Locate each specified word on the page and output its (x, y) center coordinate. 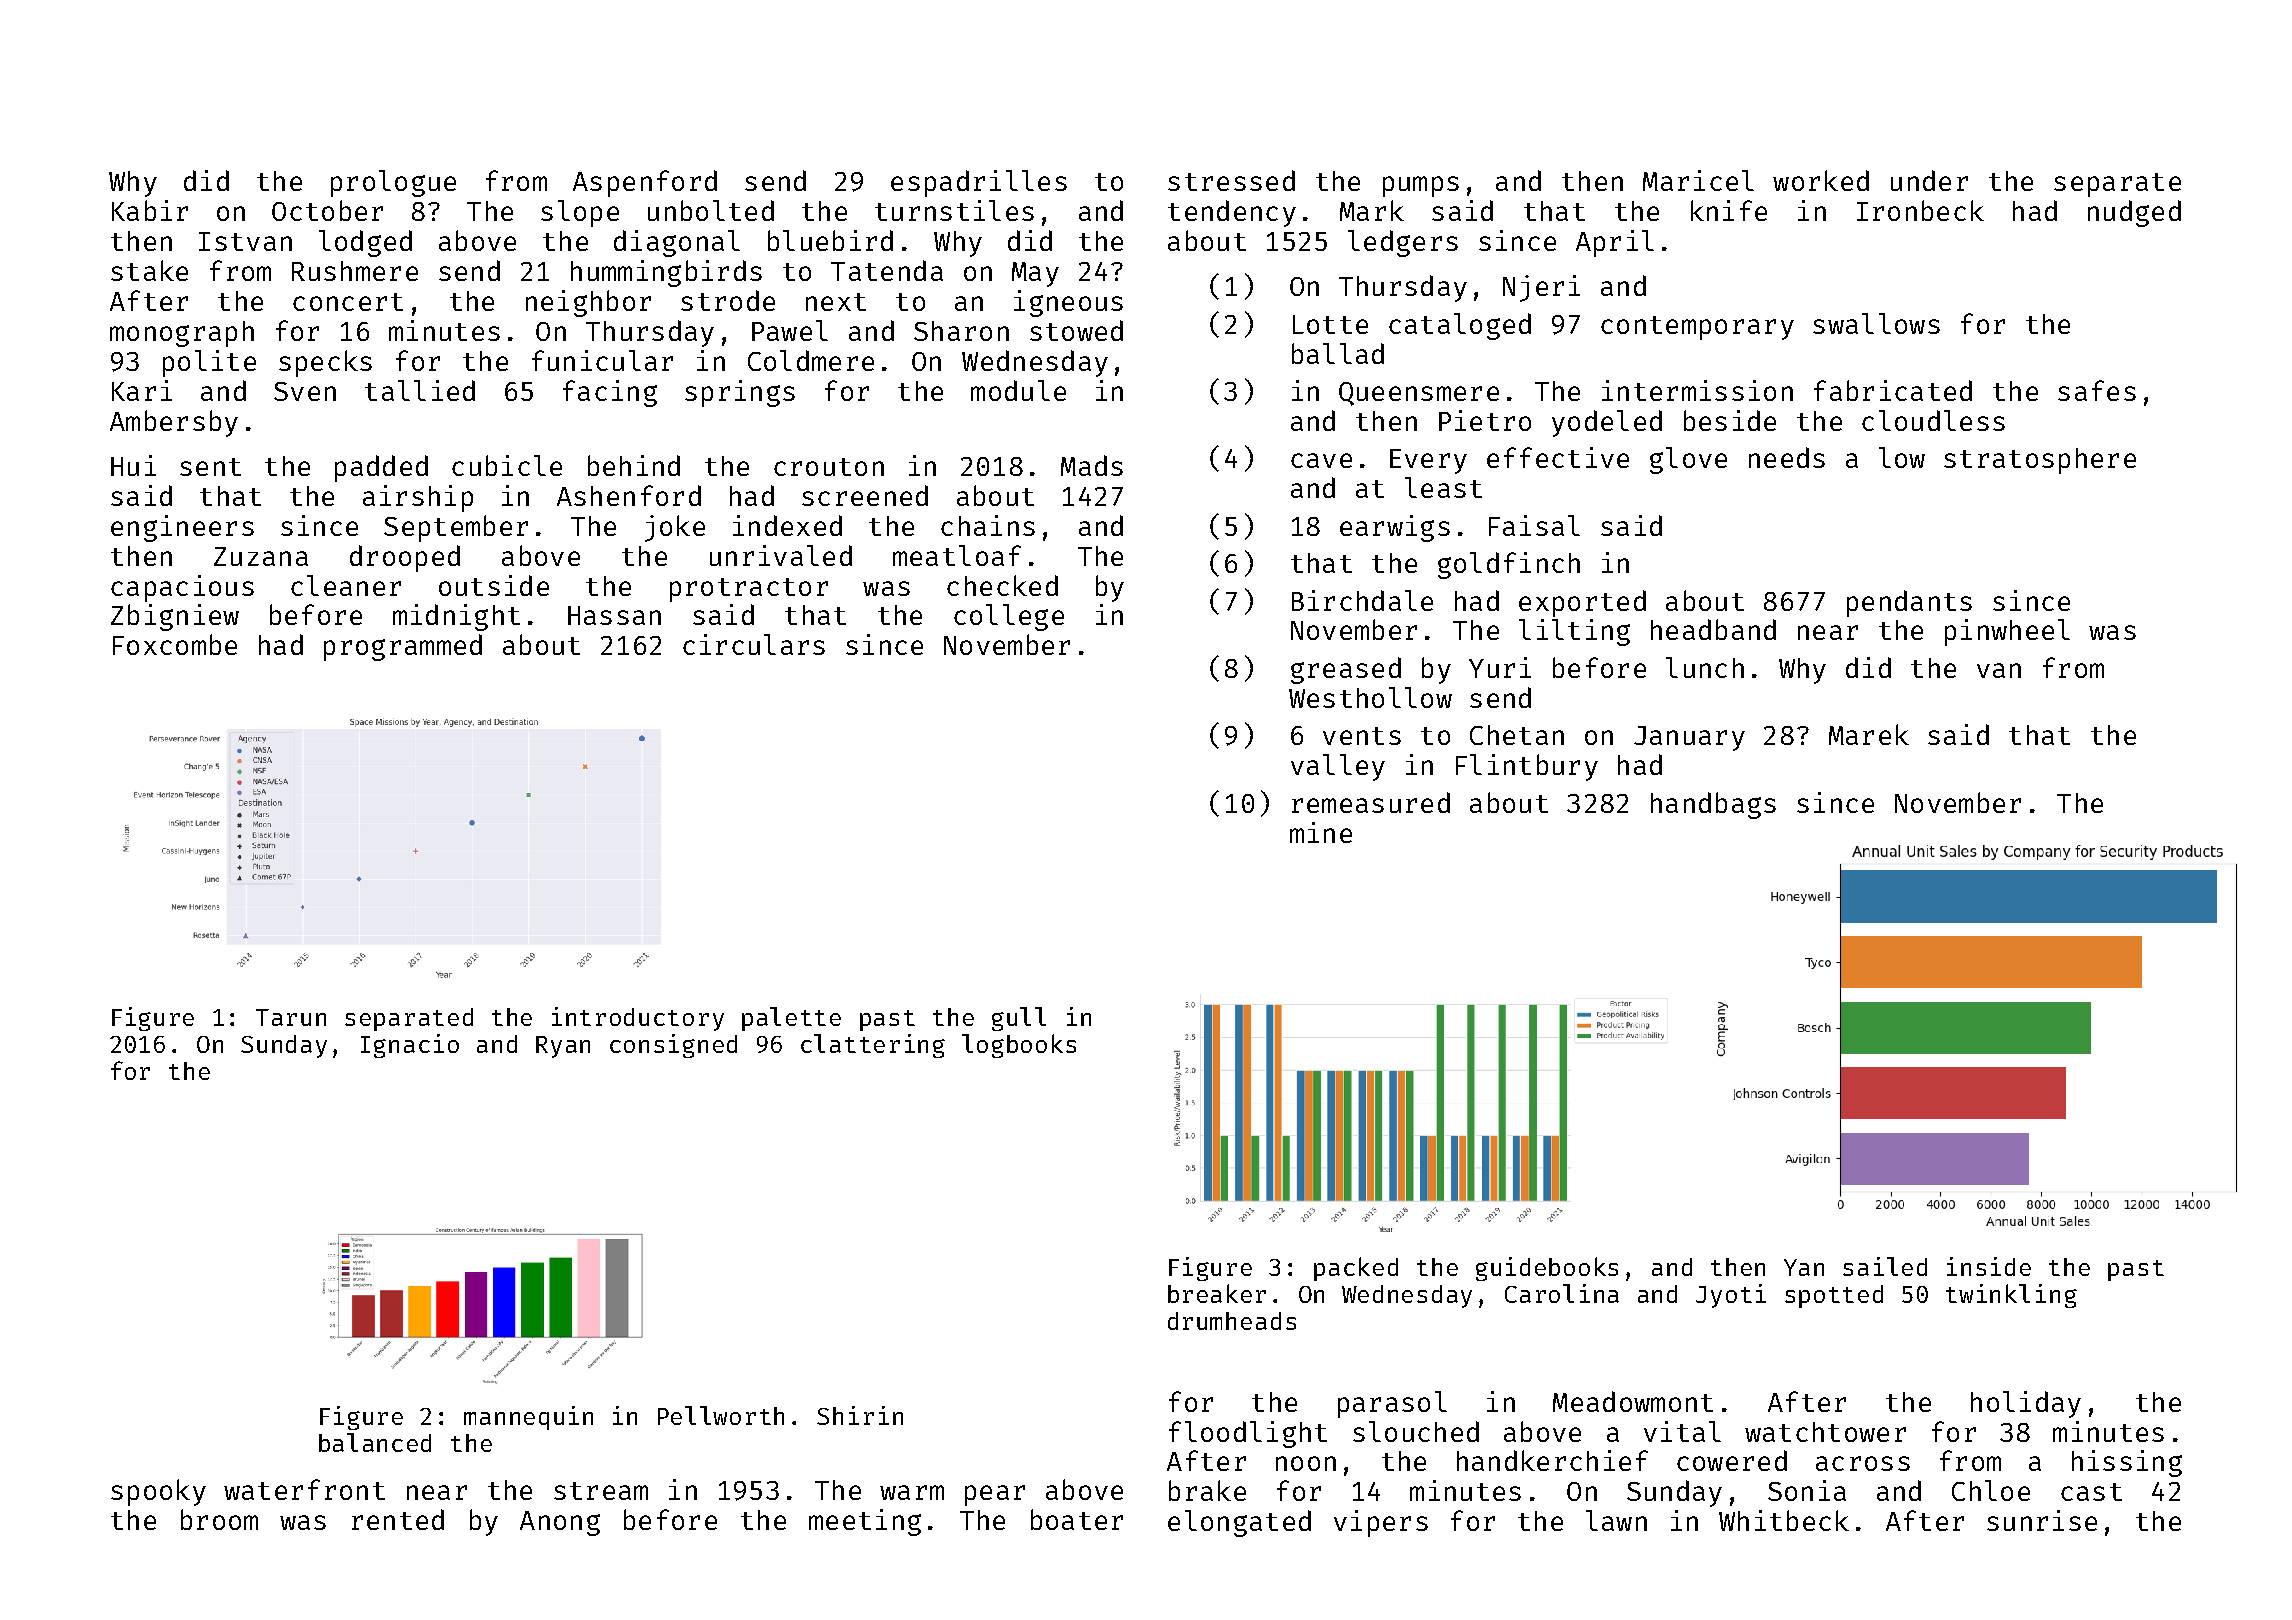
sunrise (2042, 1520)
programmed (403, 647)
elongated (1239, 1523)
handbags (1713, 805)
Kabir (150, 210)
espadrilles (979, 183)
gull (1019, 1019)
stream (601, 1491)
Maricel (1698, 180)
